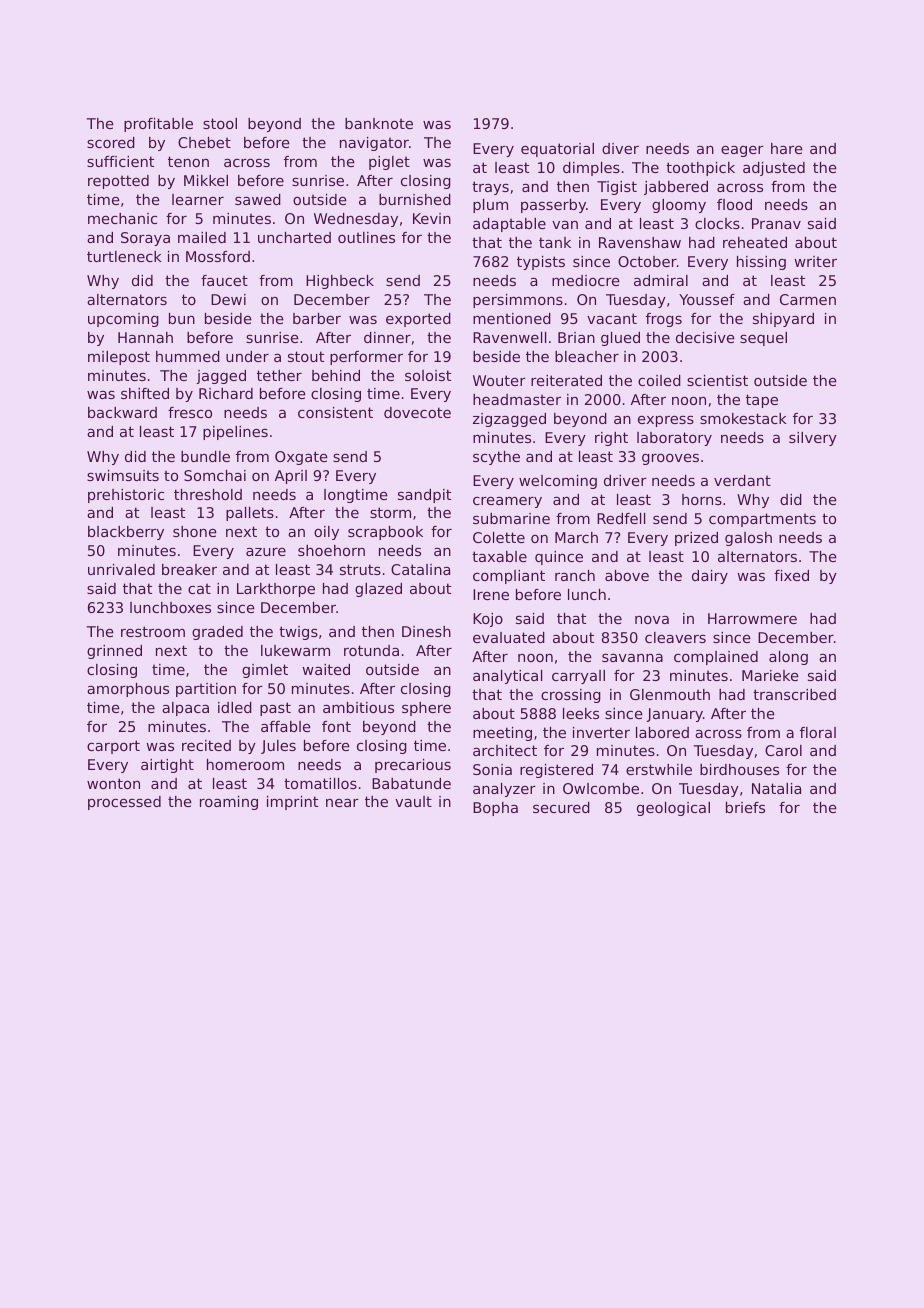 The height and width of the screenshot is (1308, 924). I want to click on airtight, so click(167, 766).
